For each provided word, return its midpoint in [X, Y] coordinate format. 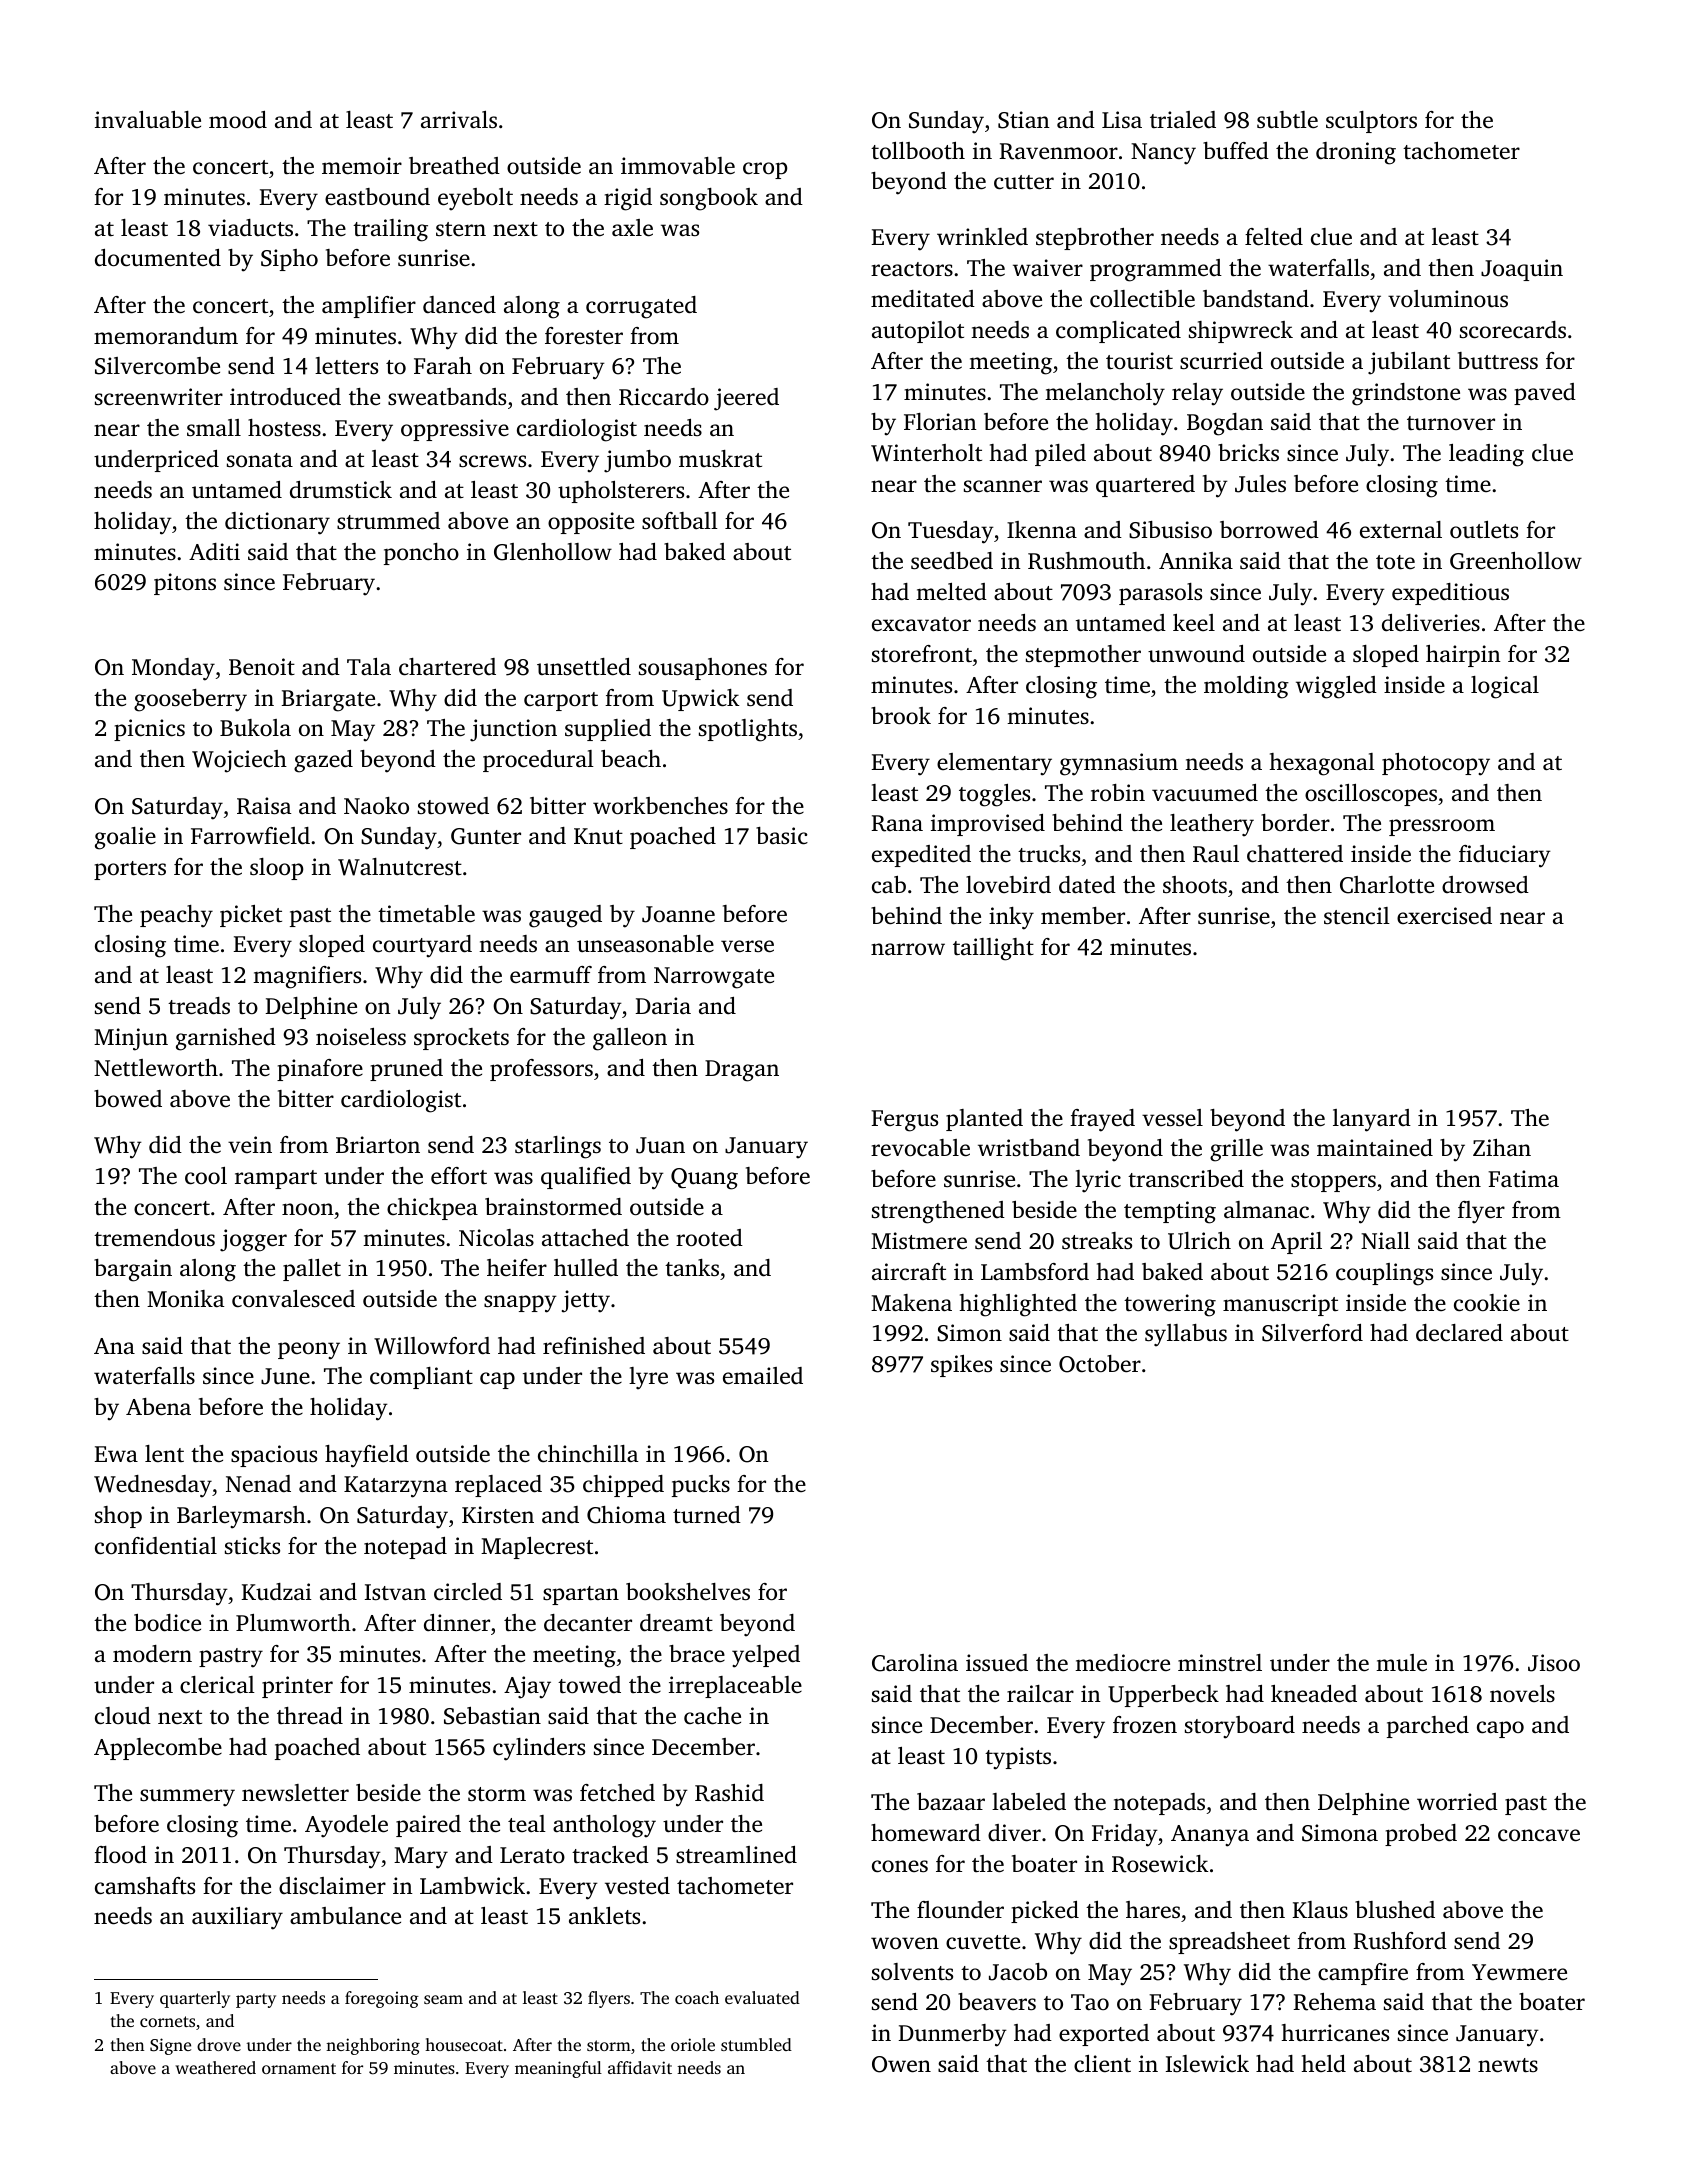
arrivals [459, 120]
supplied [608, 730]
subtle [1287, 120]
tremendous [154, 1238]
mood [238, 119]
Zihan [1502, 1147]
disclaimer [332, 1886]
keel [1194, 623]
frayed [1102, 1120]
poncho [421, 554]
